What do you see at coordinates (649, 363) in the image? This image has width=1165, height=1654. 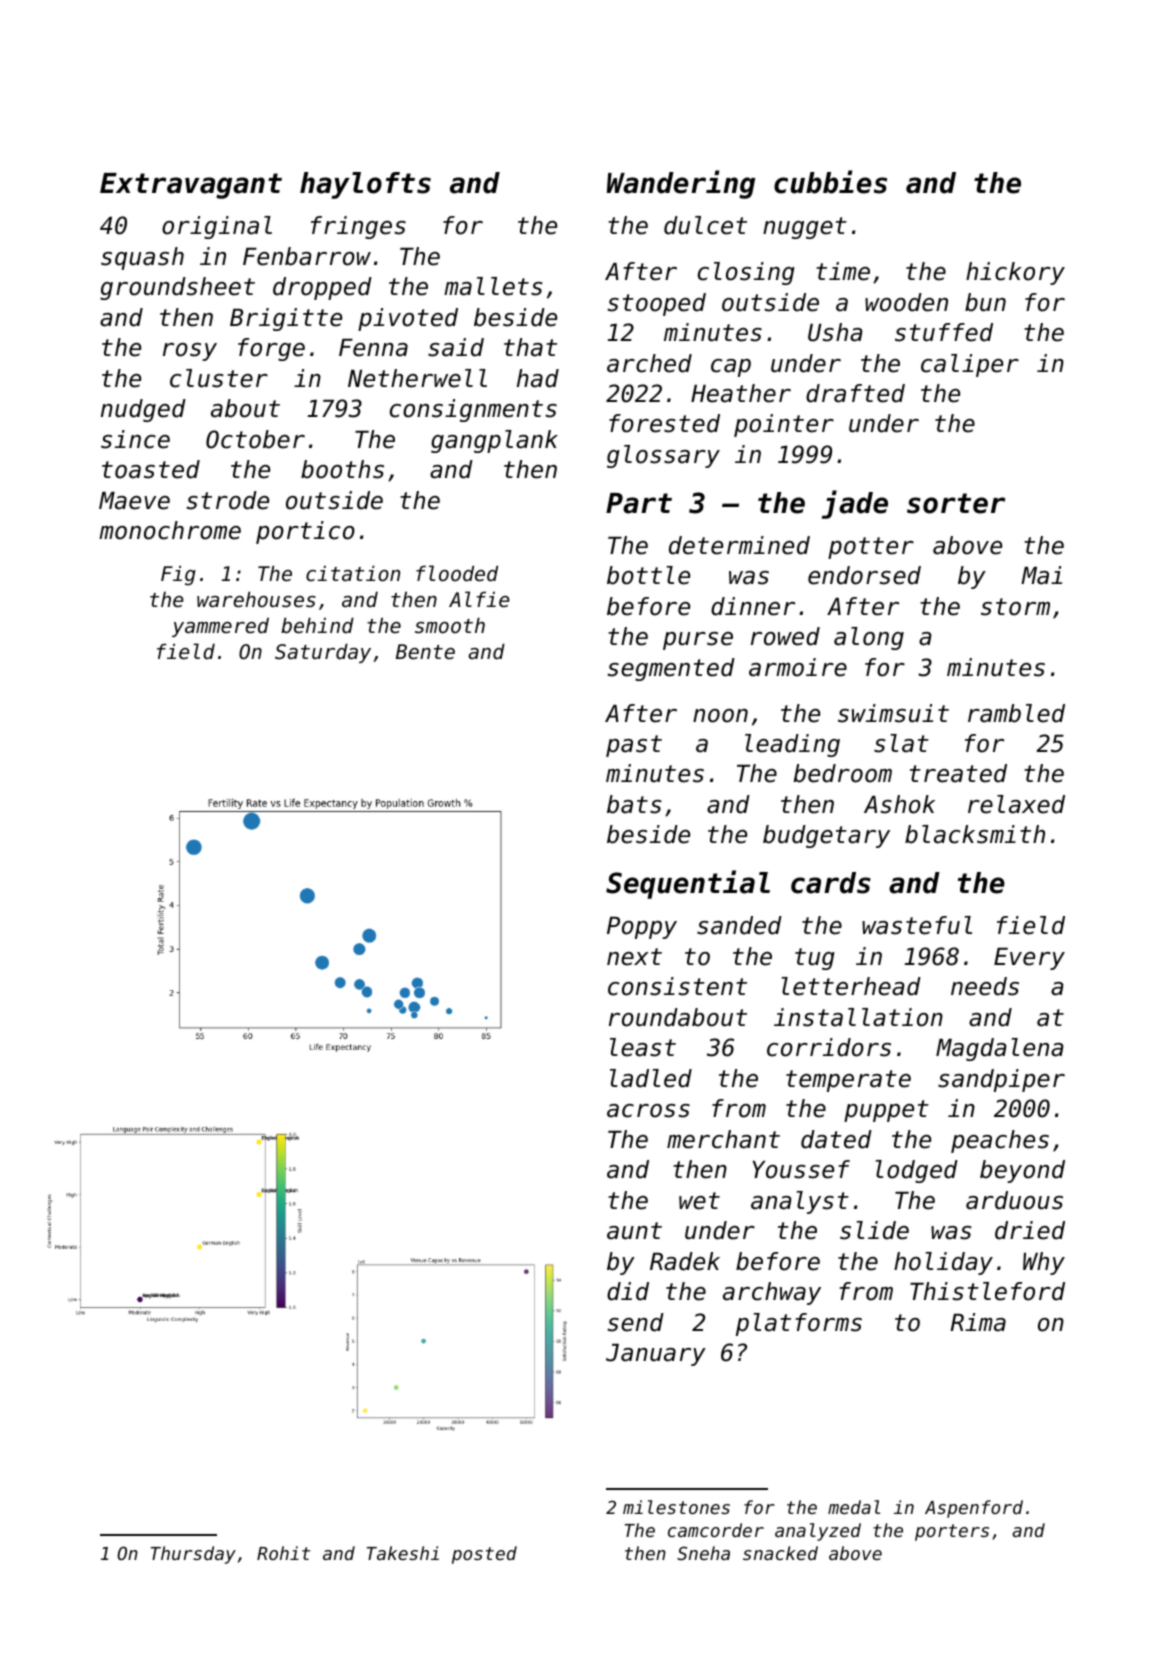 I see `arched` at bounding box center [649, 363].
